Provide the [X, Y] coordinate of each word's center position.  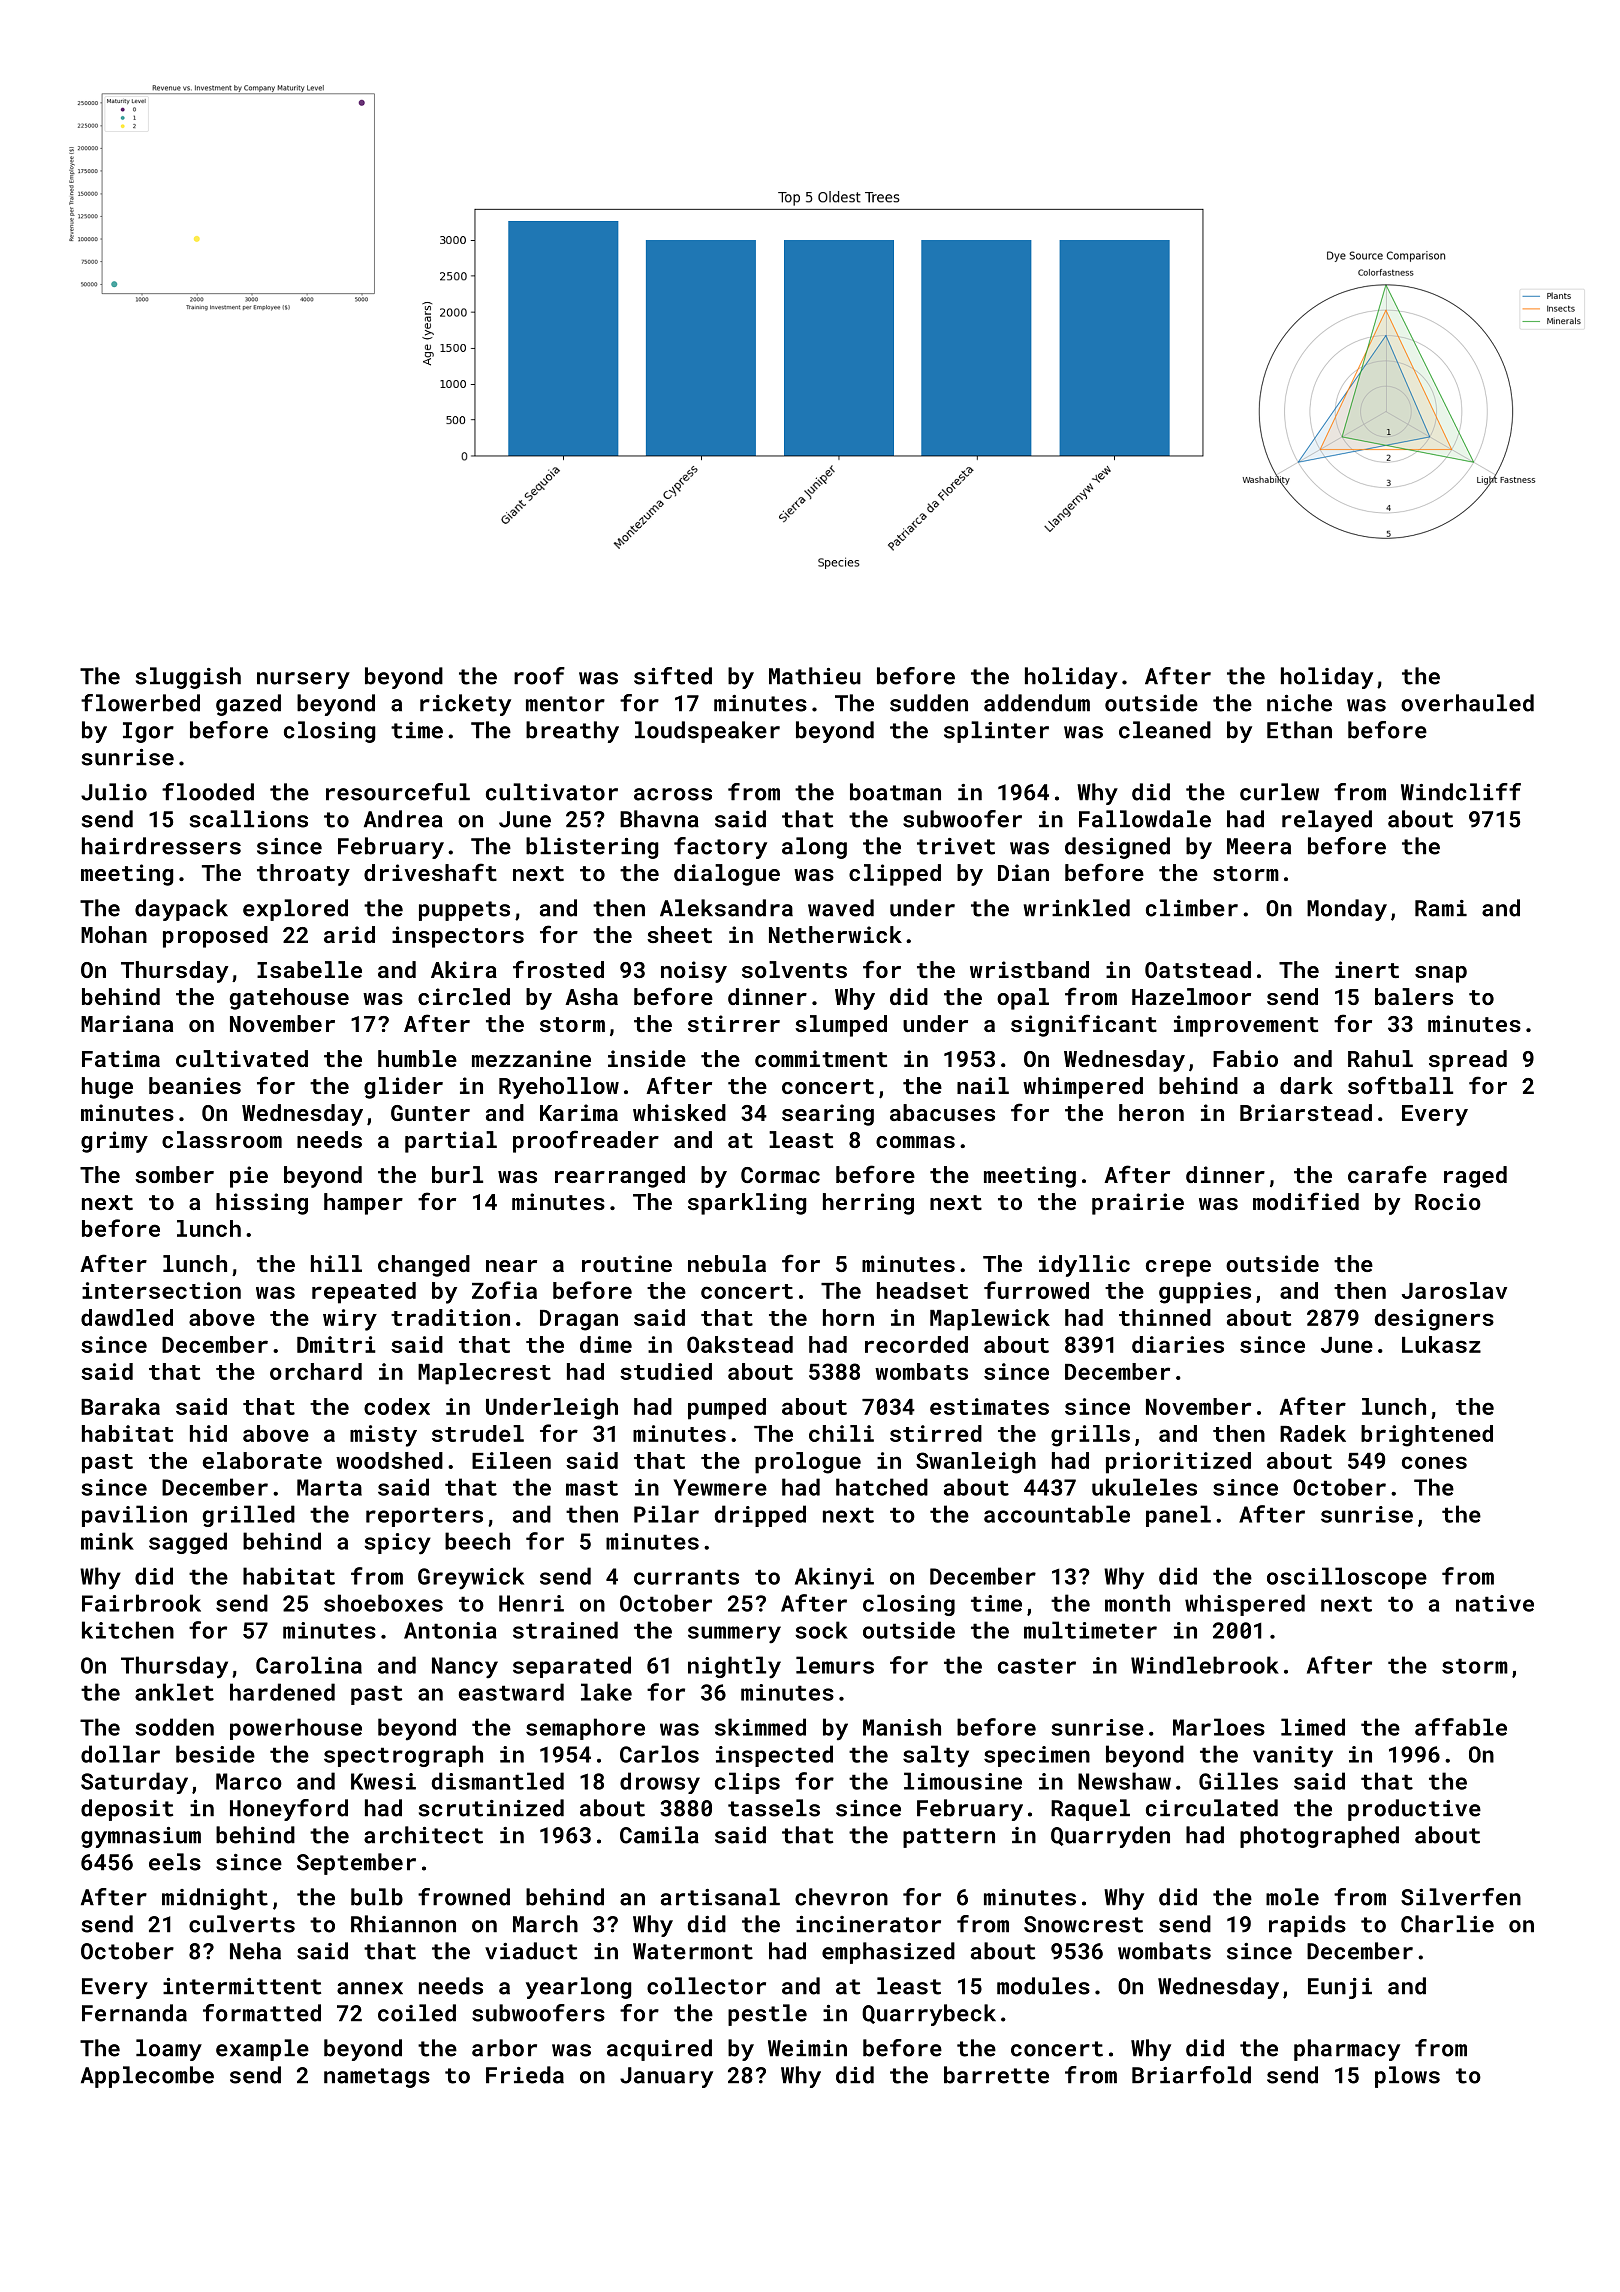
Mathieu [815, 676]
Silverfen [1461, 1897]
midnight [215, 1899]
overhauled [1467, 703]
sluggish [188, 678]
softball [1400, 1085]
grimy [114, 1142]
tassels [774, 1808]
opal [1023, 999]
